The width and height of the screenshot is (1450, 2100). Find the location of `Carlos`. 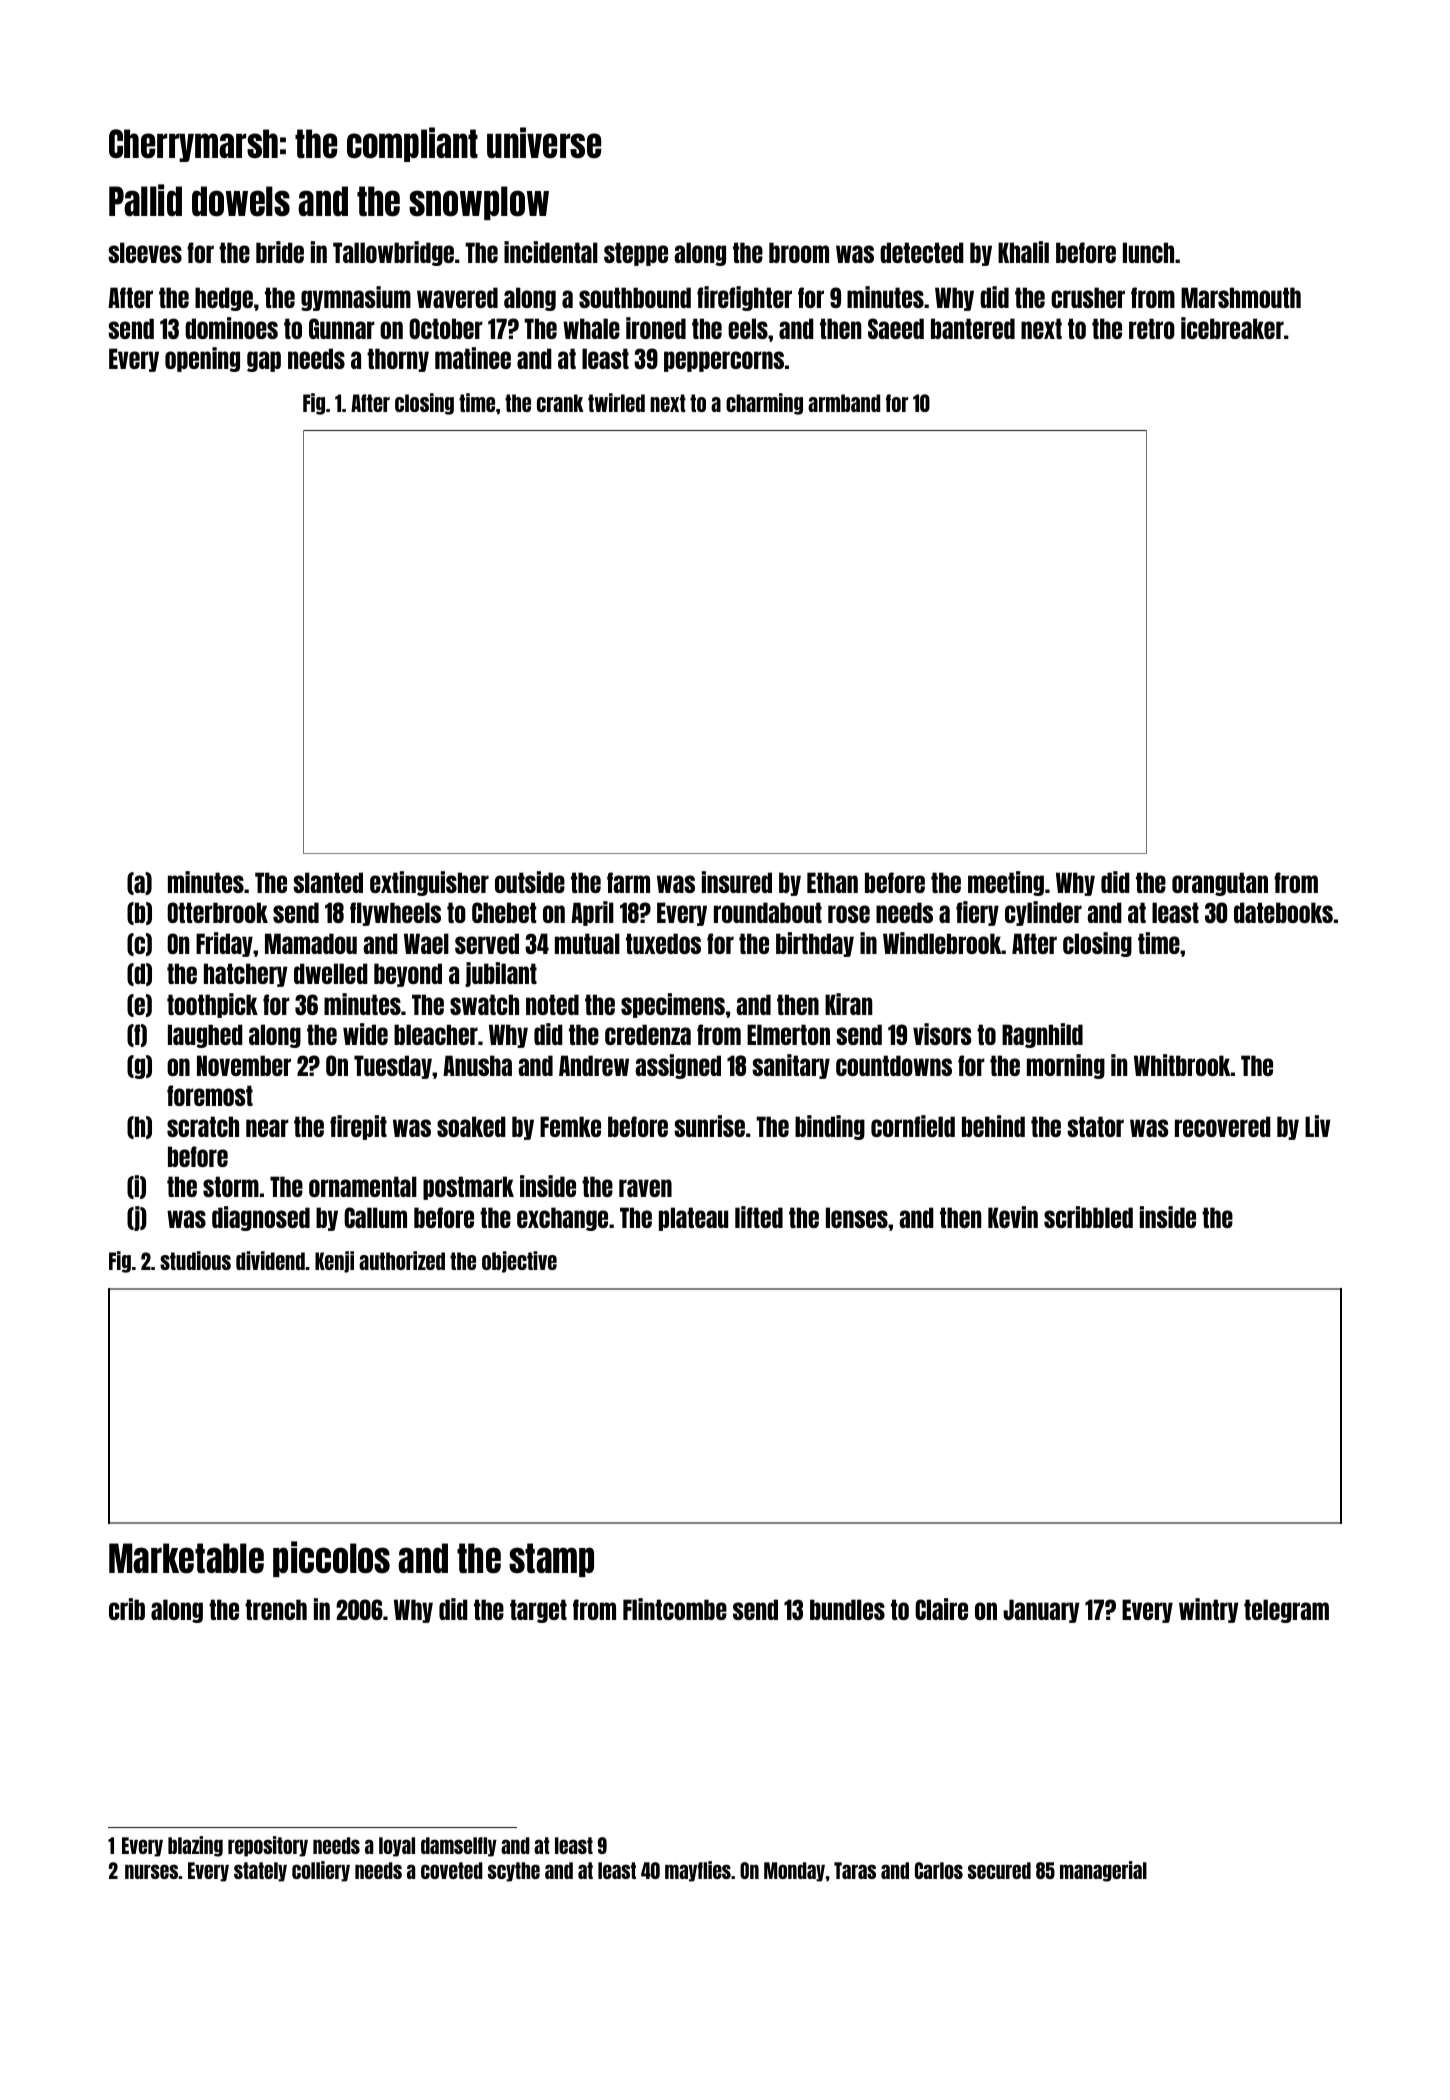

Carlos is located at coordinates (939, 1870).
